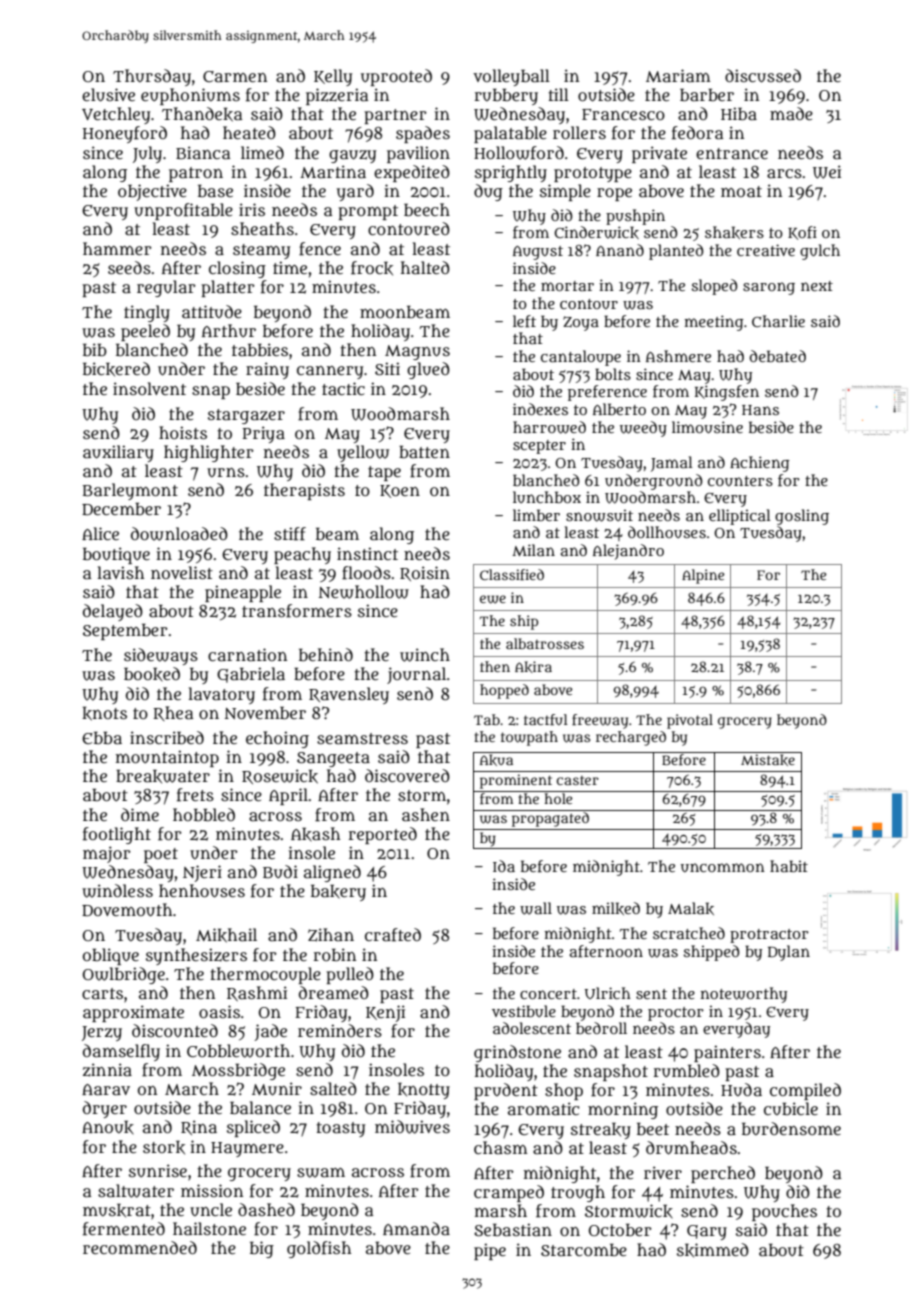 This page has height=1308, width=924. Describe the element at coordinates (511, 77) in the page. I see `volleyball` at that location.
